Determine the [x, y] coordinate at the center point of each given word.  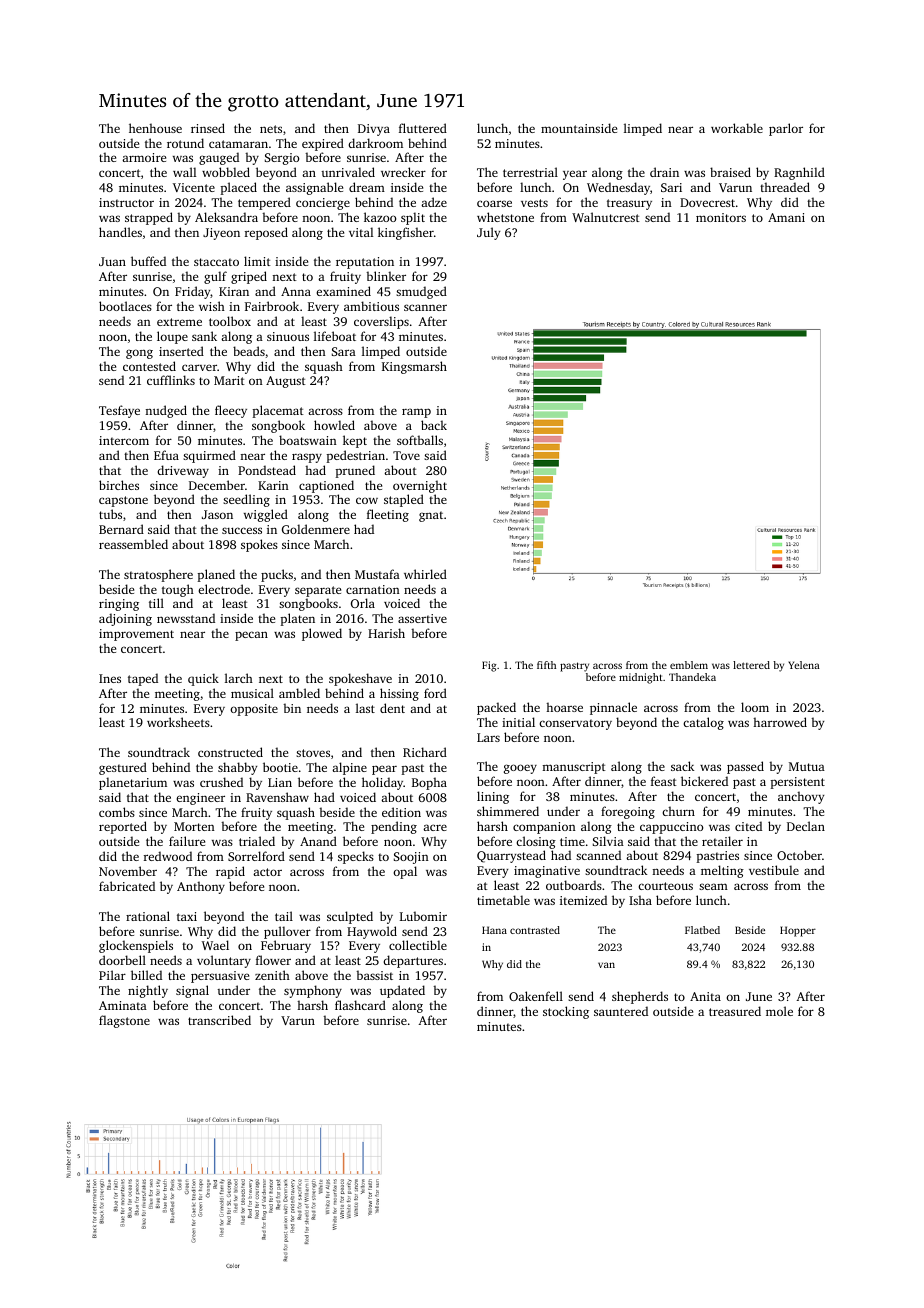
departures [413, 961]
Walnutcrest [606, 217]
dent [392, 708]
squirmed [209, 456]
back [434, 425]
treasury [629, 204]
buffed [148, 261]
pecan [251, 636]
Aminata [123, 1005]
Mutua [807, 766]
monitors [721, 217]
